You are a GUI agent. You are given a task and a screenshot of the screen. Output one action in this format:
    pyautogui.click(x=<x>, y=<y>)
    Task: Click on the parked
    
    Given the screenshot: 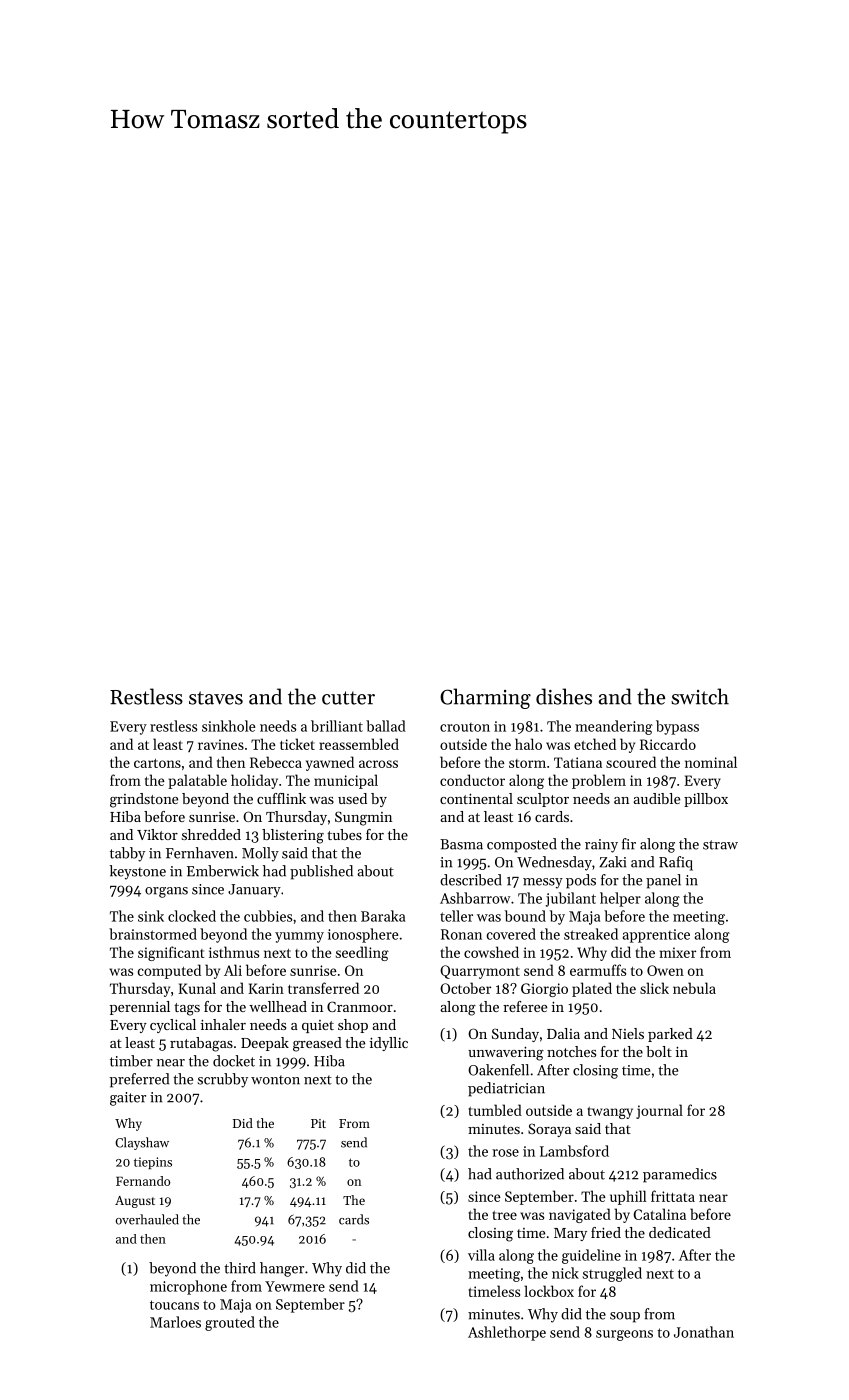 What is the action you would take?
    pyautogui.click(x=670, y=1035)
